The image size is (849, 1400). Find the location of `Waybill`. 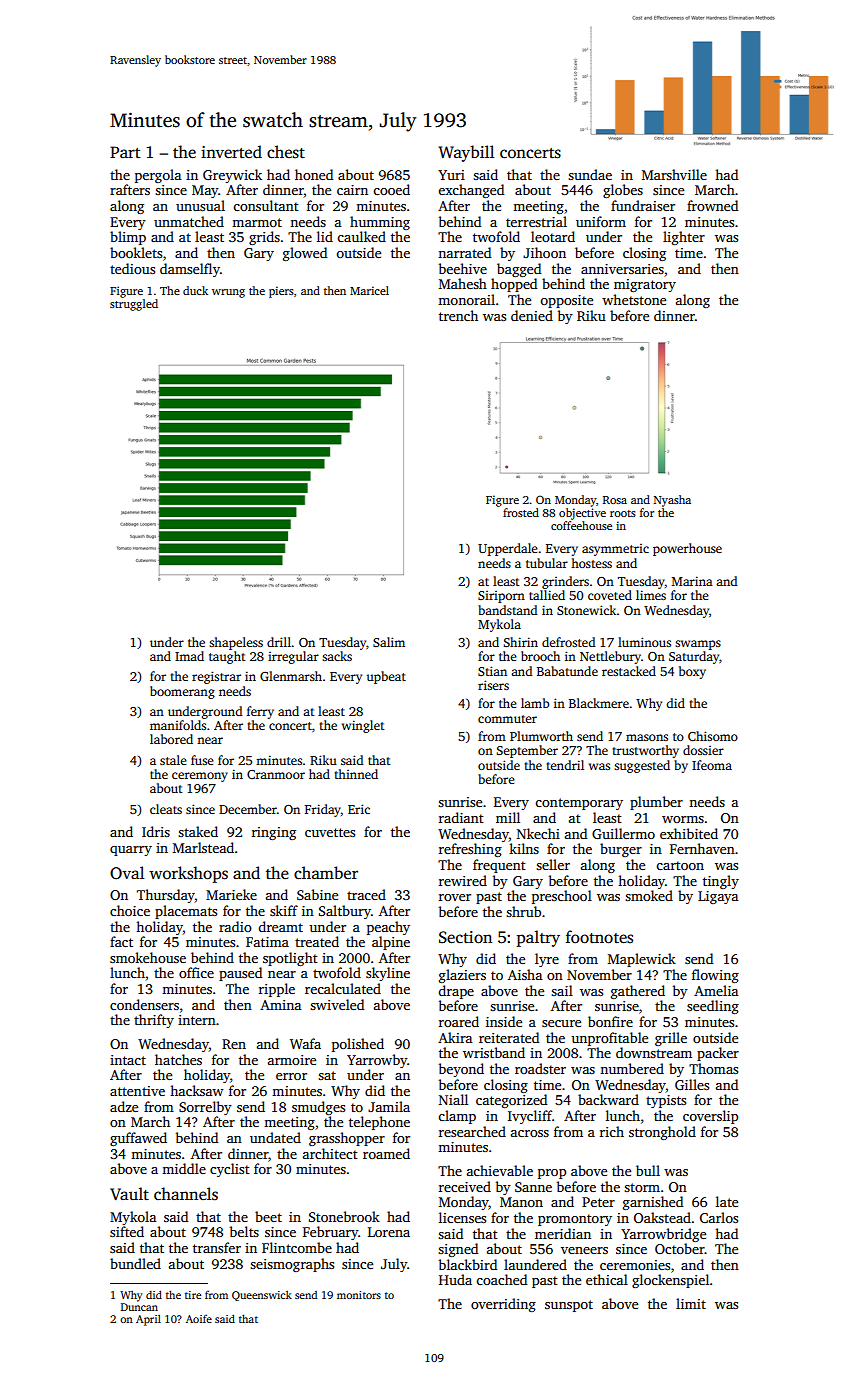

Waybill is located at coordinates (466, 153).
